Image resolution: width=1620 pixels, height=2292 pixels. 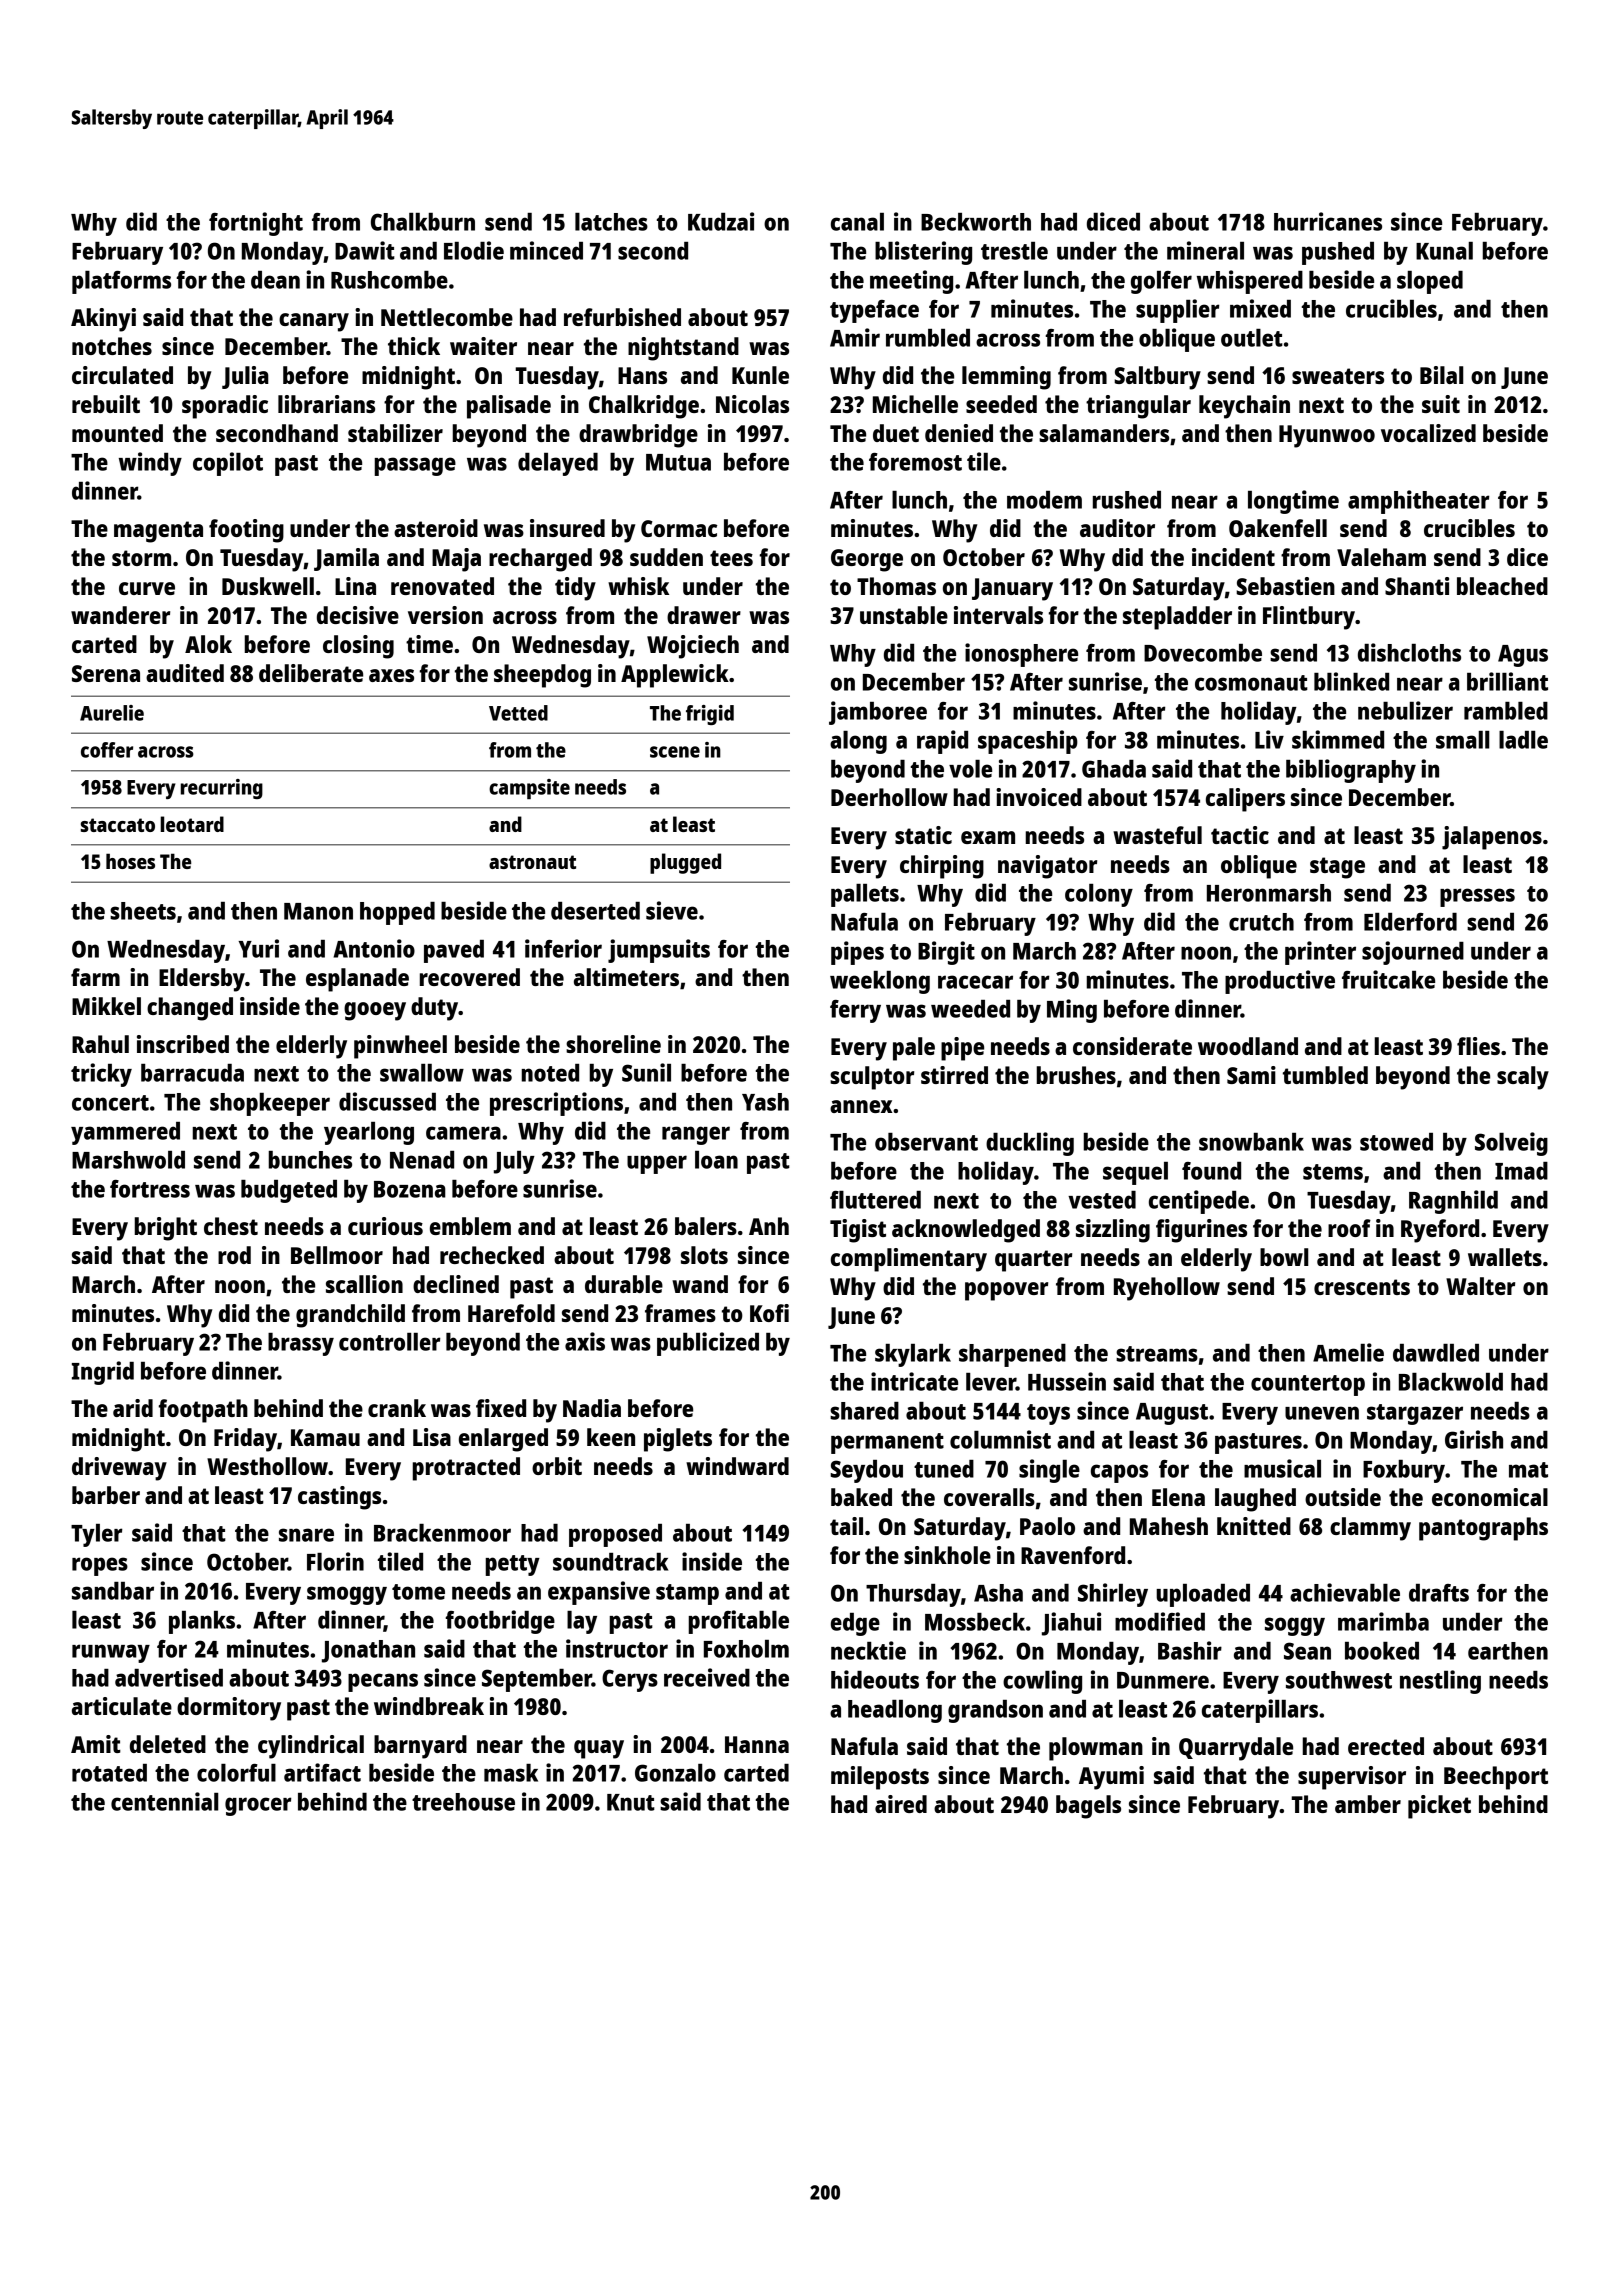 What do you see at coordinates (1205, 250) in the page?
I see `mineral` at bounding box center [1205, 250].
